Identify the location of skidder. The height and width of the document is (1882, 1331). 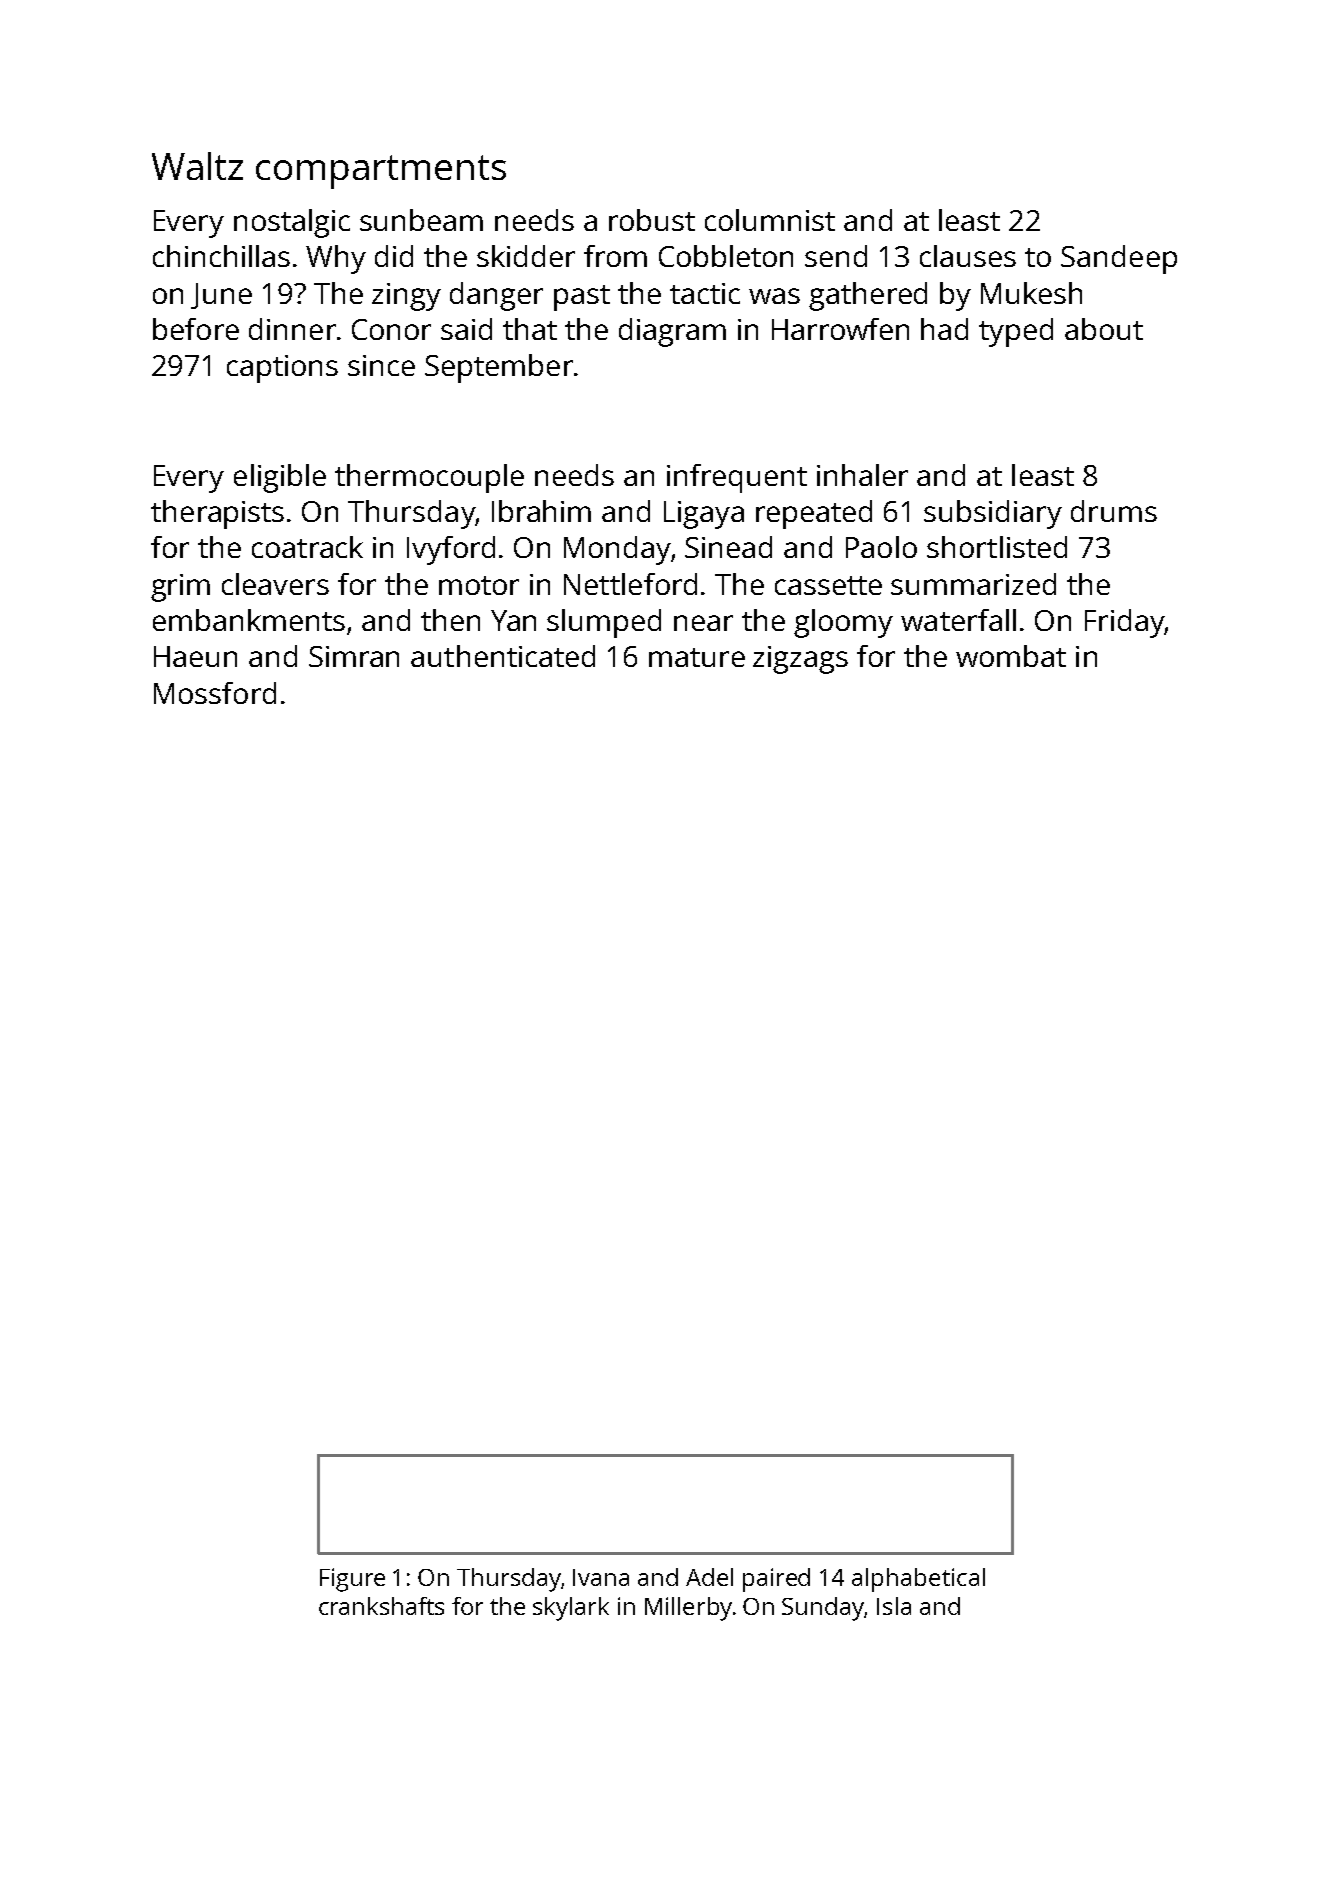
(526, 256).
